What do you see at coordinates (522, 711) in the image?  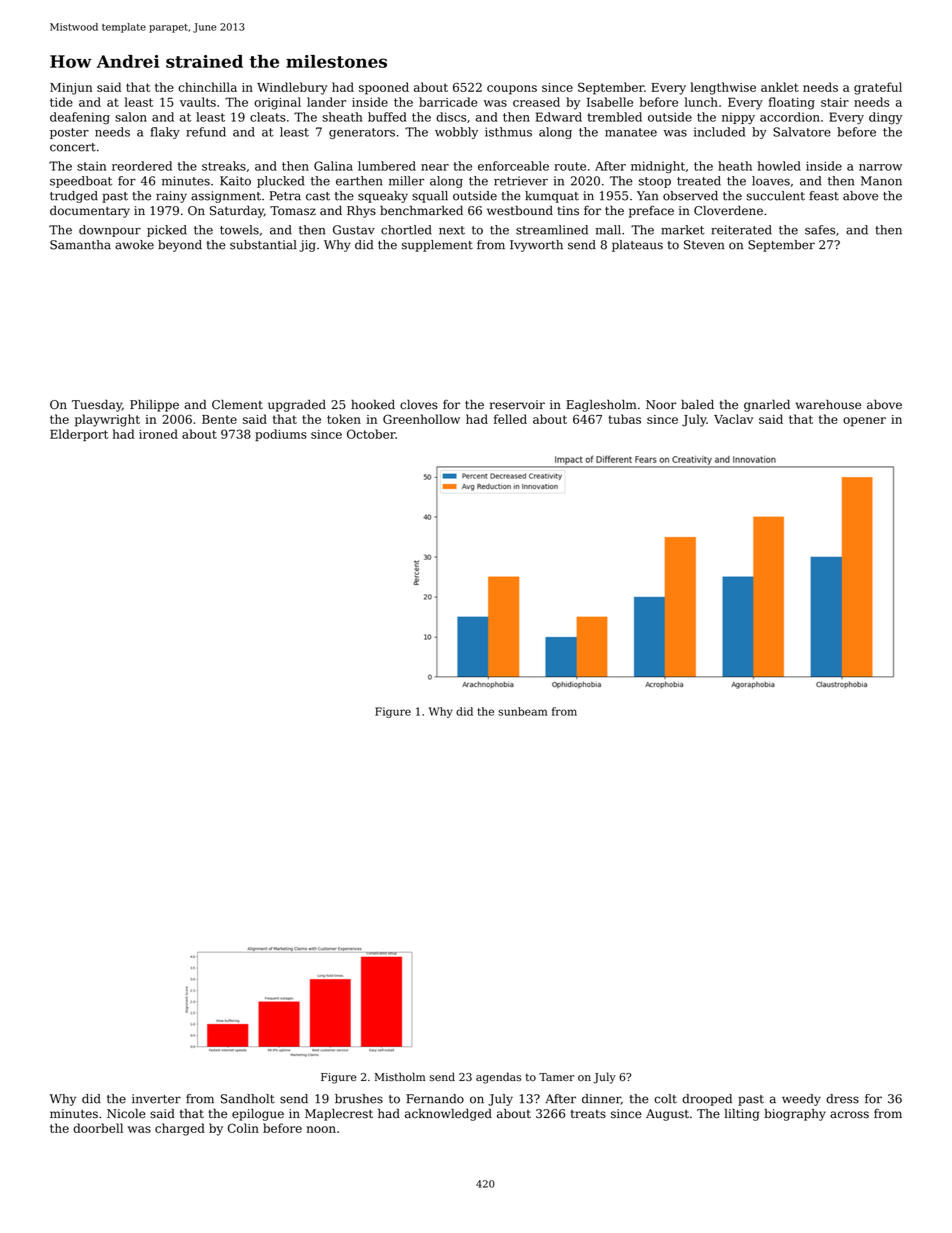 I see `sunbeam` at bounding box center [522, 711].
